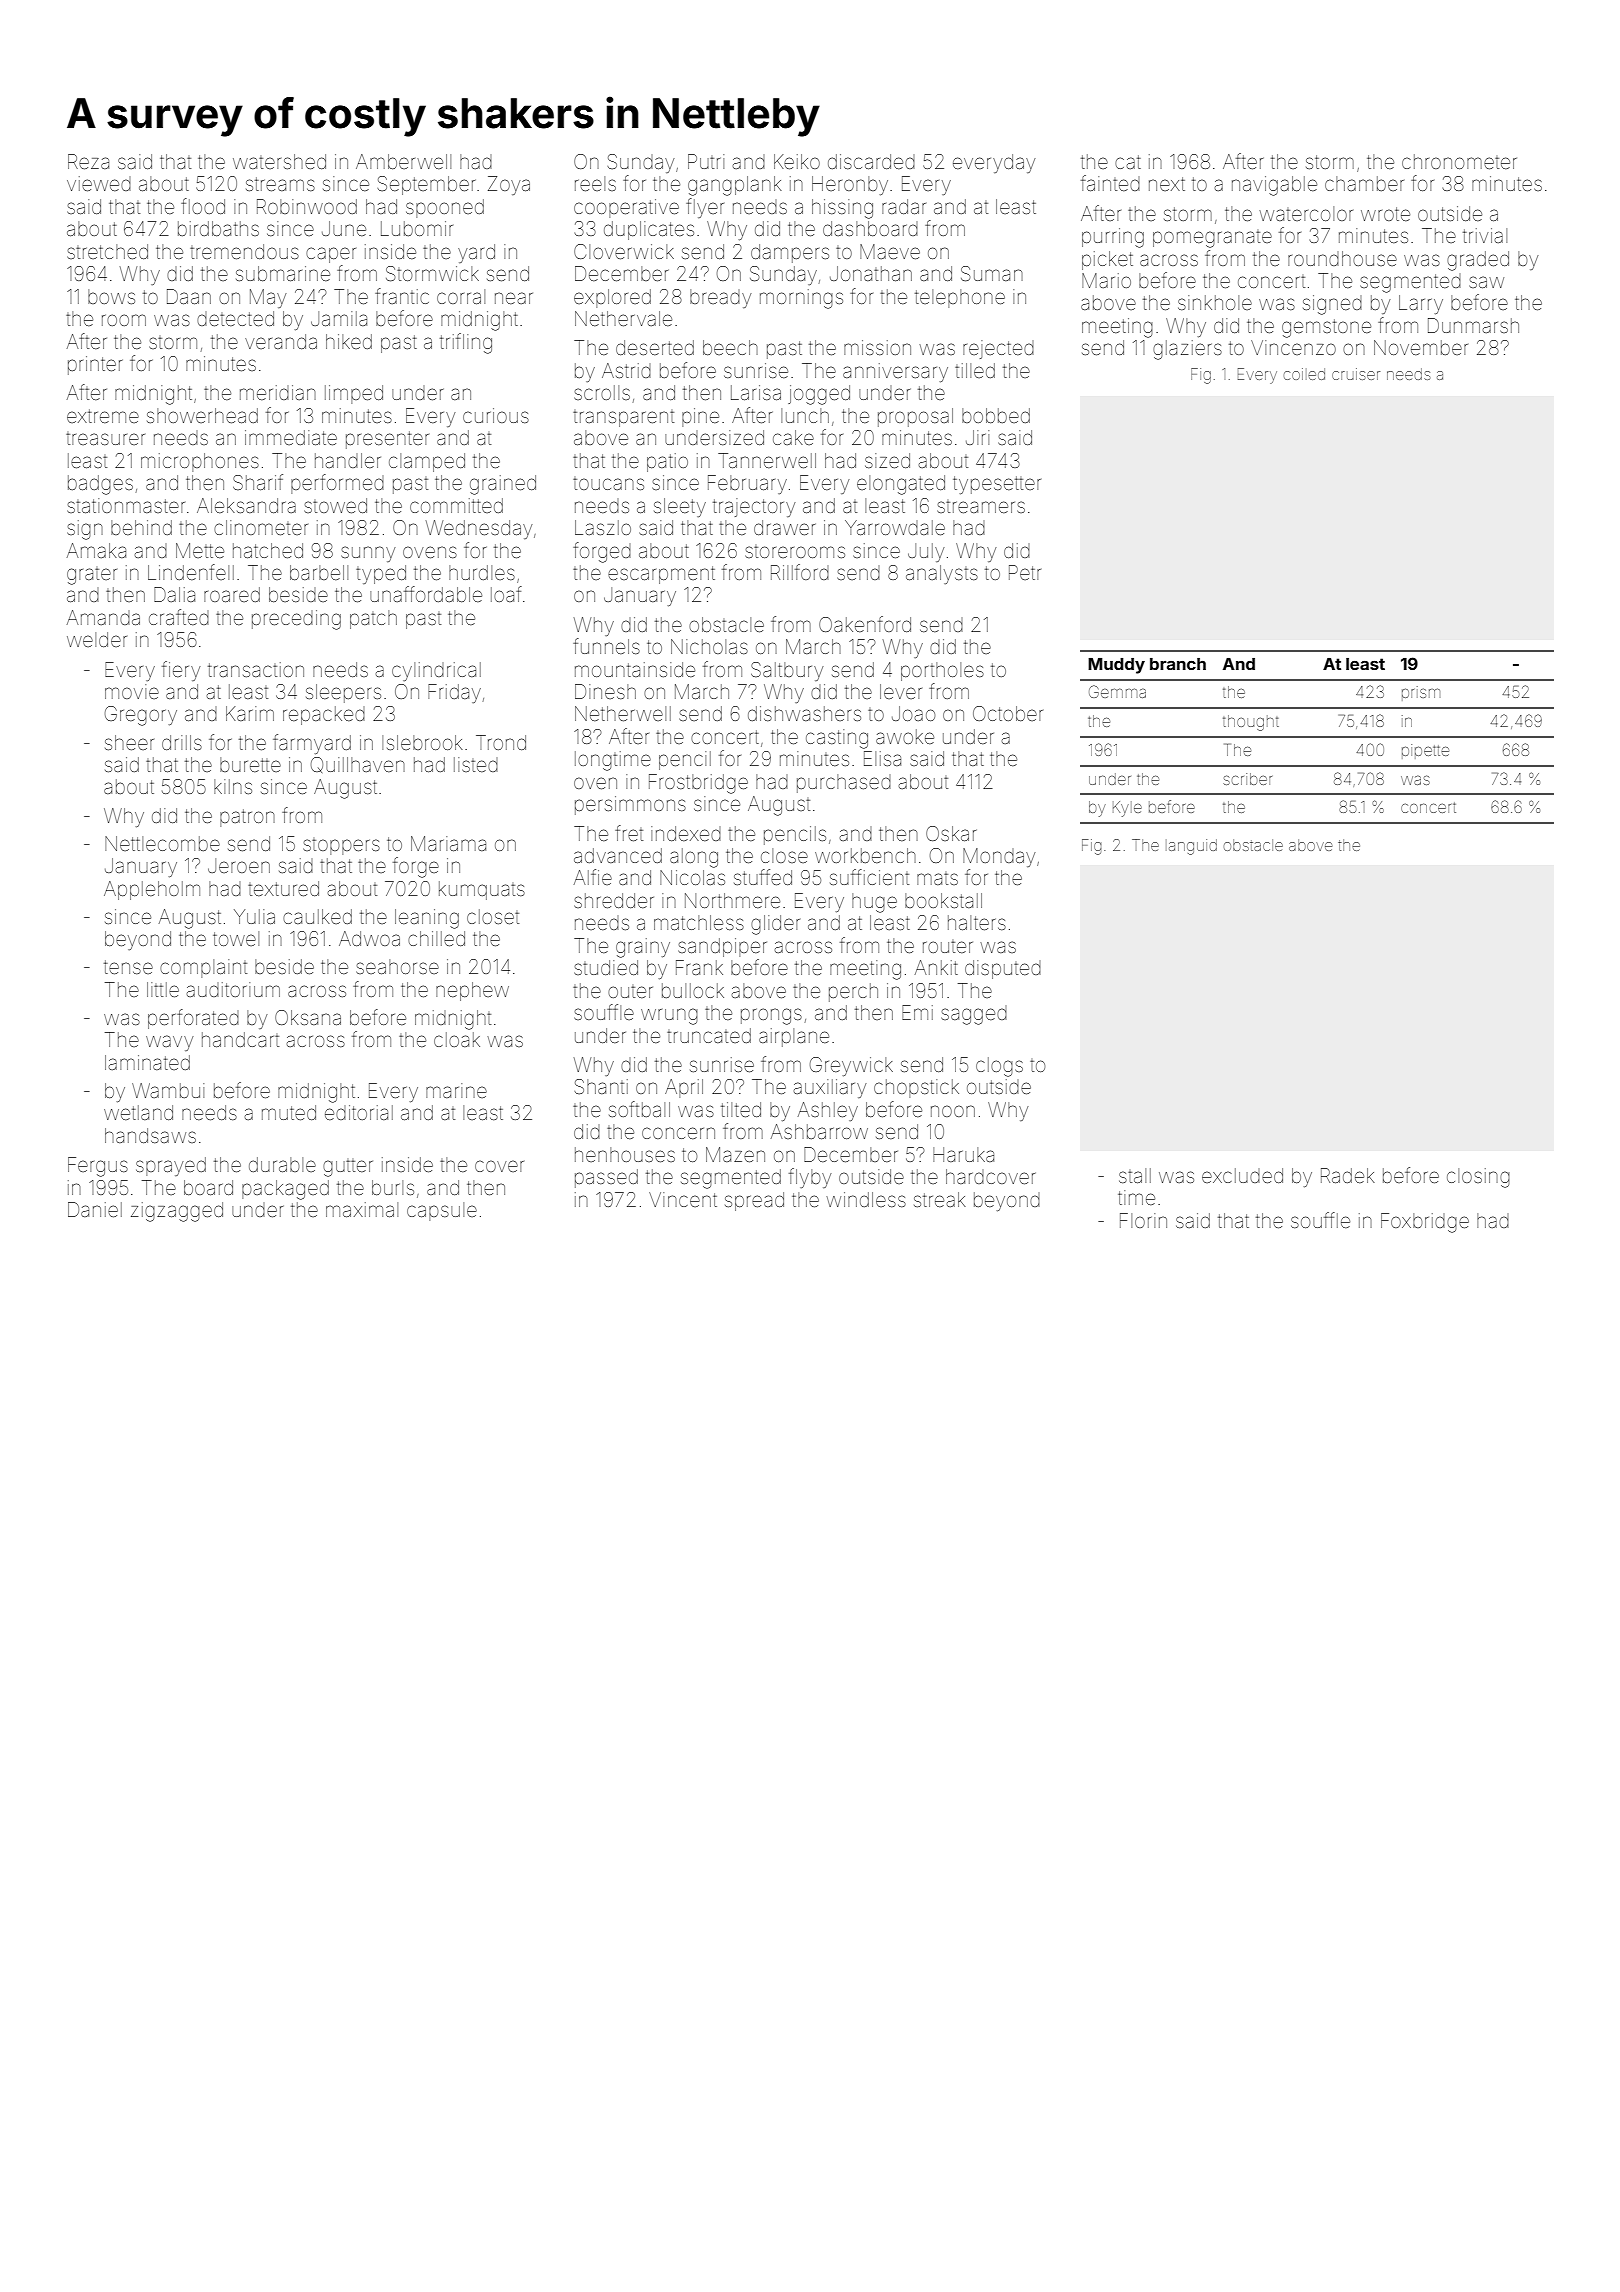 This screenshot has height=2292, width=1620. I want to click on Suman, so click(992, 273).
